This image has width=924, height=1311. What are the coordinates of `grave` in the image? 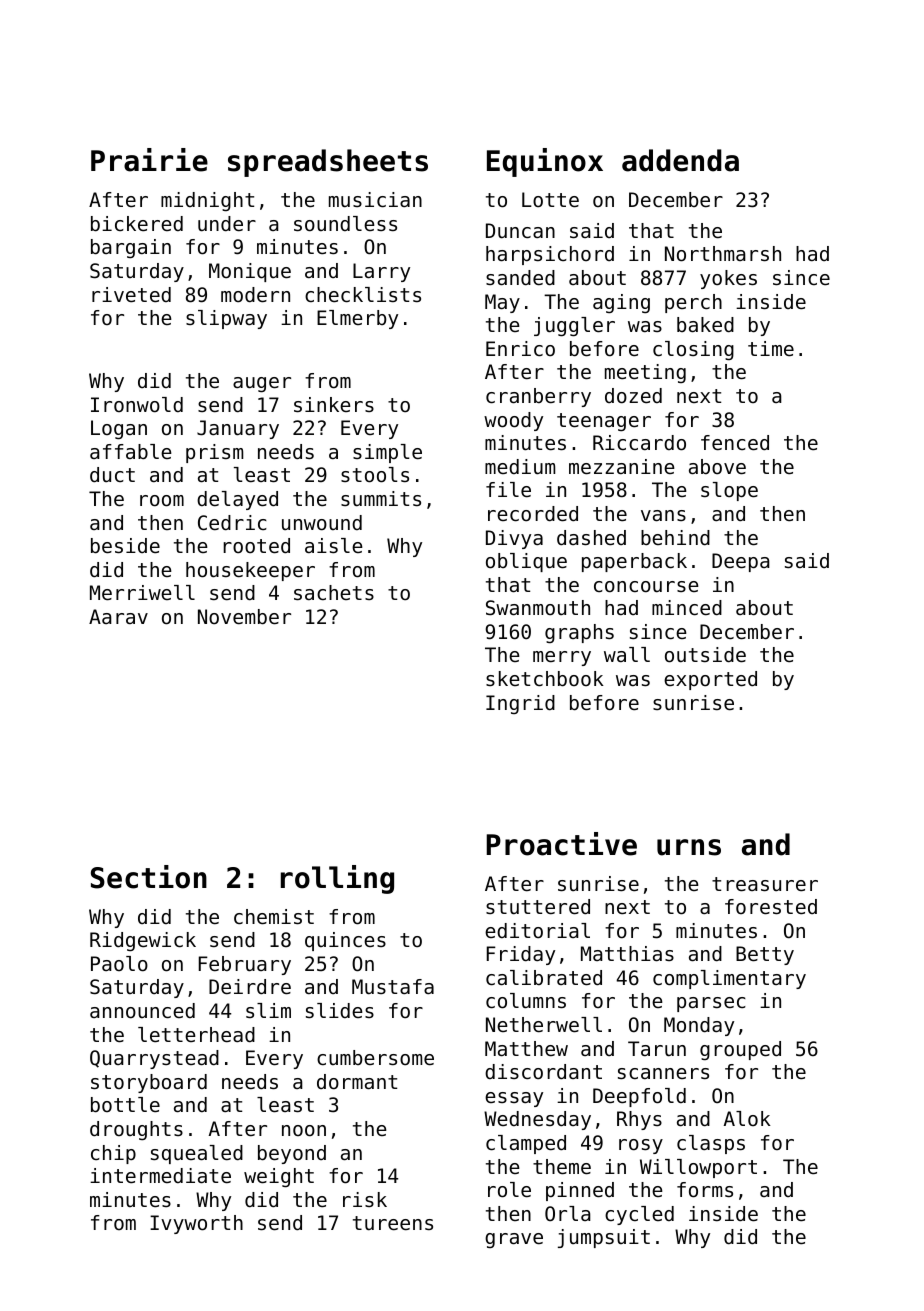 It's located at (514, 1240).
